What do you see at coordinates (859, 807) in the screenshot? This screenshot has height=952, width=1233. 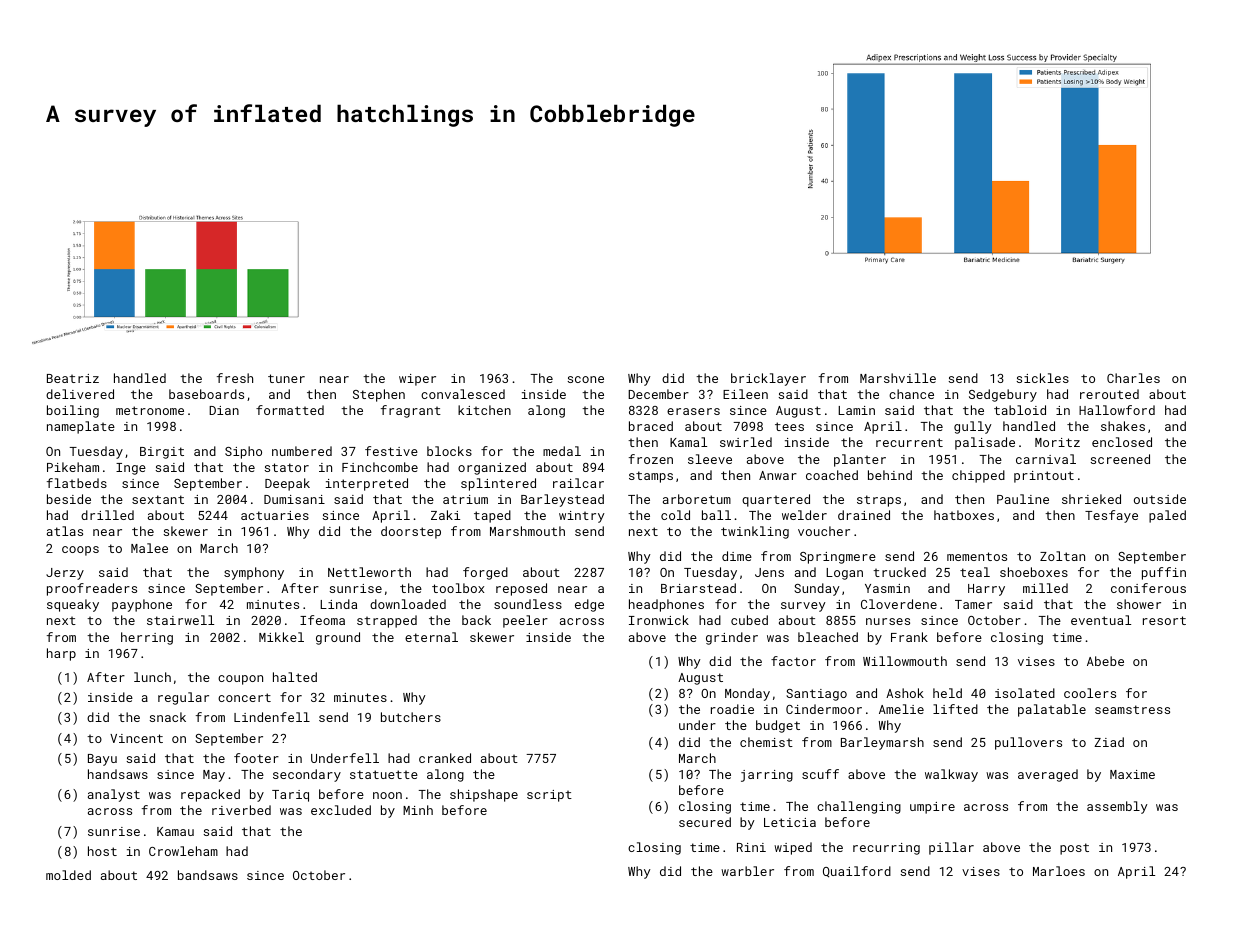 I see `challenging` at bounding box center [859, 807].
